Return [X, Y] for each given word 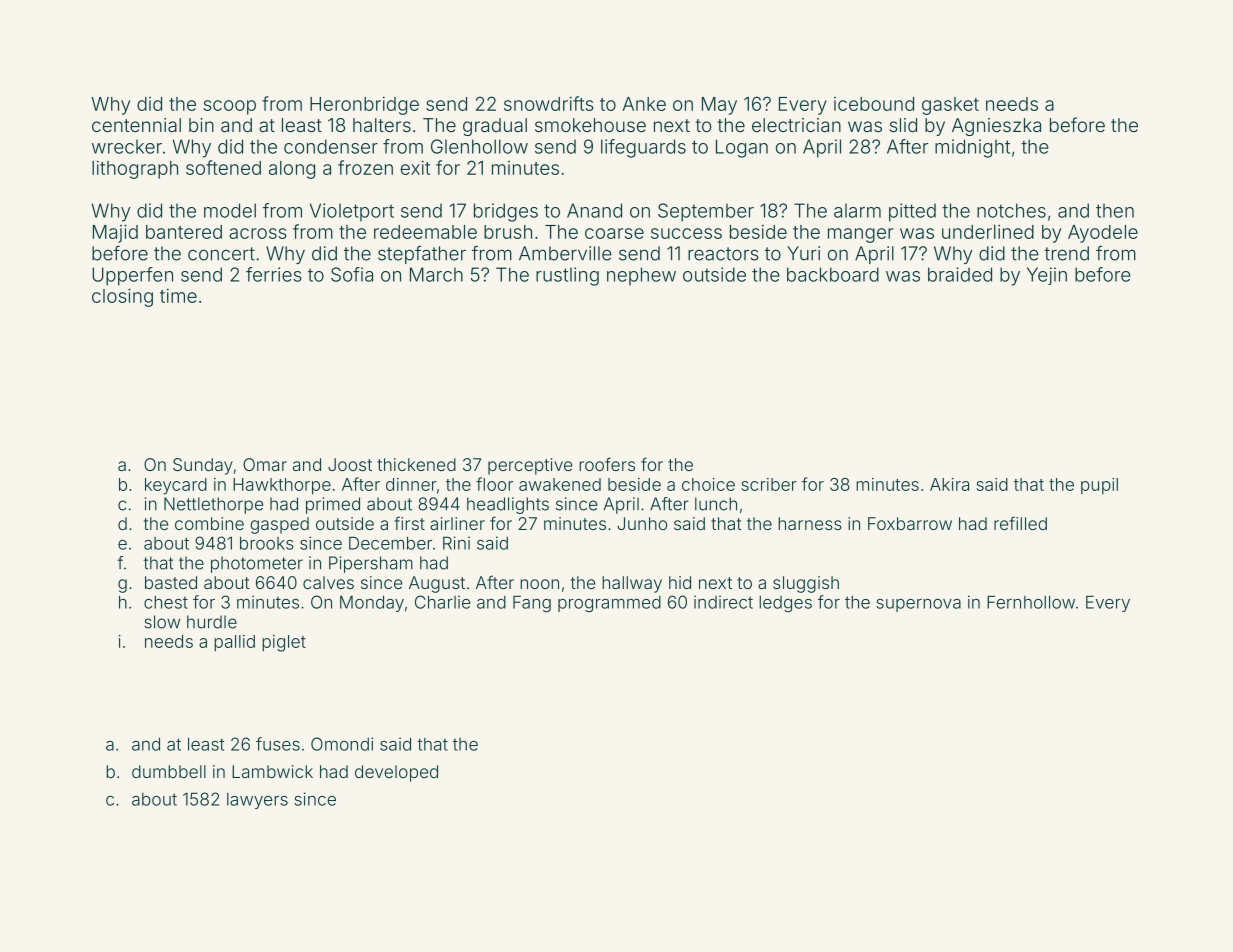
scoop [230, 107]
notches [1011, 210]
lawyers [257, 801]
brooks [267, 543]
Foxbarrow [910, 523]
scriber [769, 484]
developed [396, 773]
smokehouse [590, 125]
